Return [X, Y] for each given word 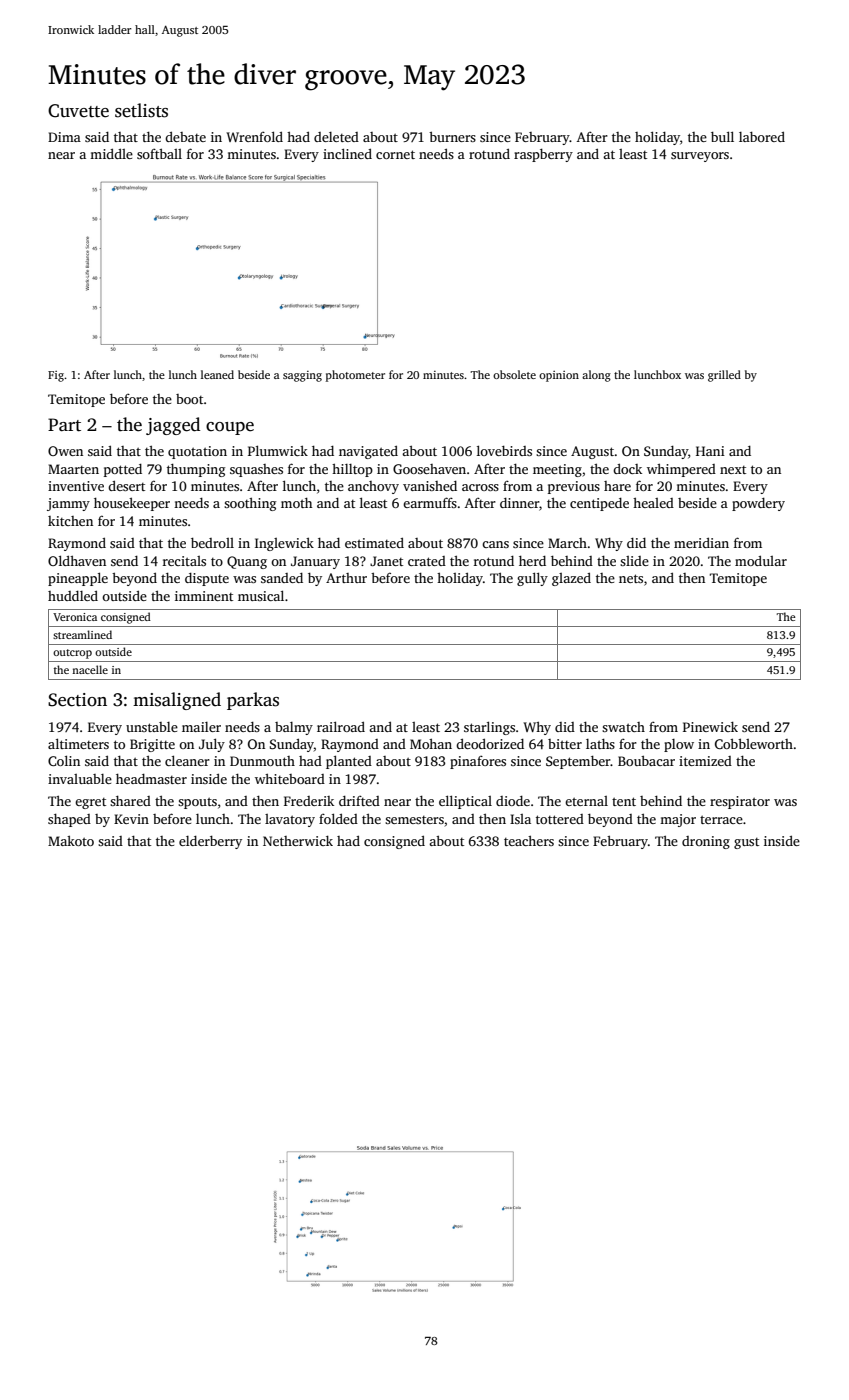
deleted [336, 137]
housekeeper [132, 504]
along [596, 376]
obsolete [514, 374]
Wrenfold [254, 136]
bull [722, 136]
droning [706, 842]
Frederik [309, 801]
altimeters [78, 743]
